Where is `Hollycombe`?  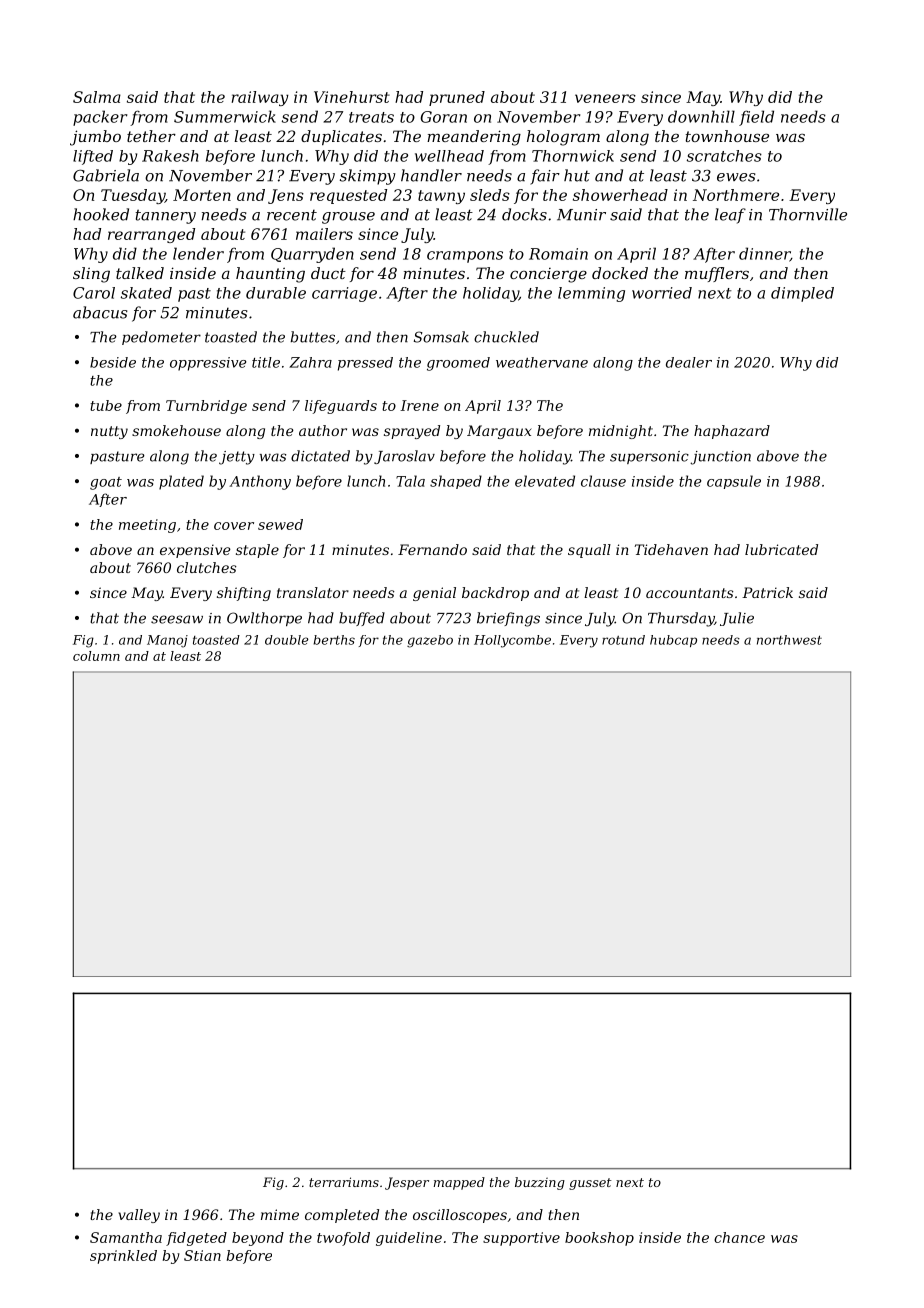
Hollycombe is located at coordinates (512, 641).
